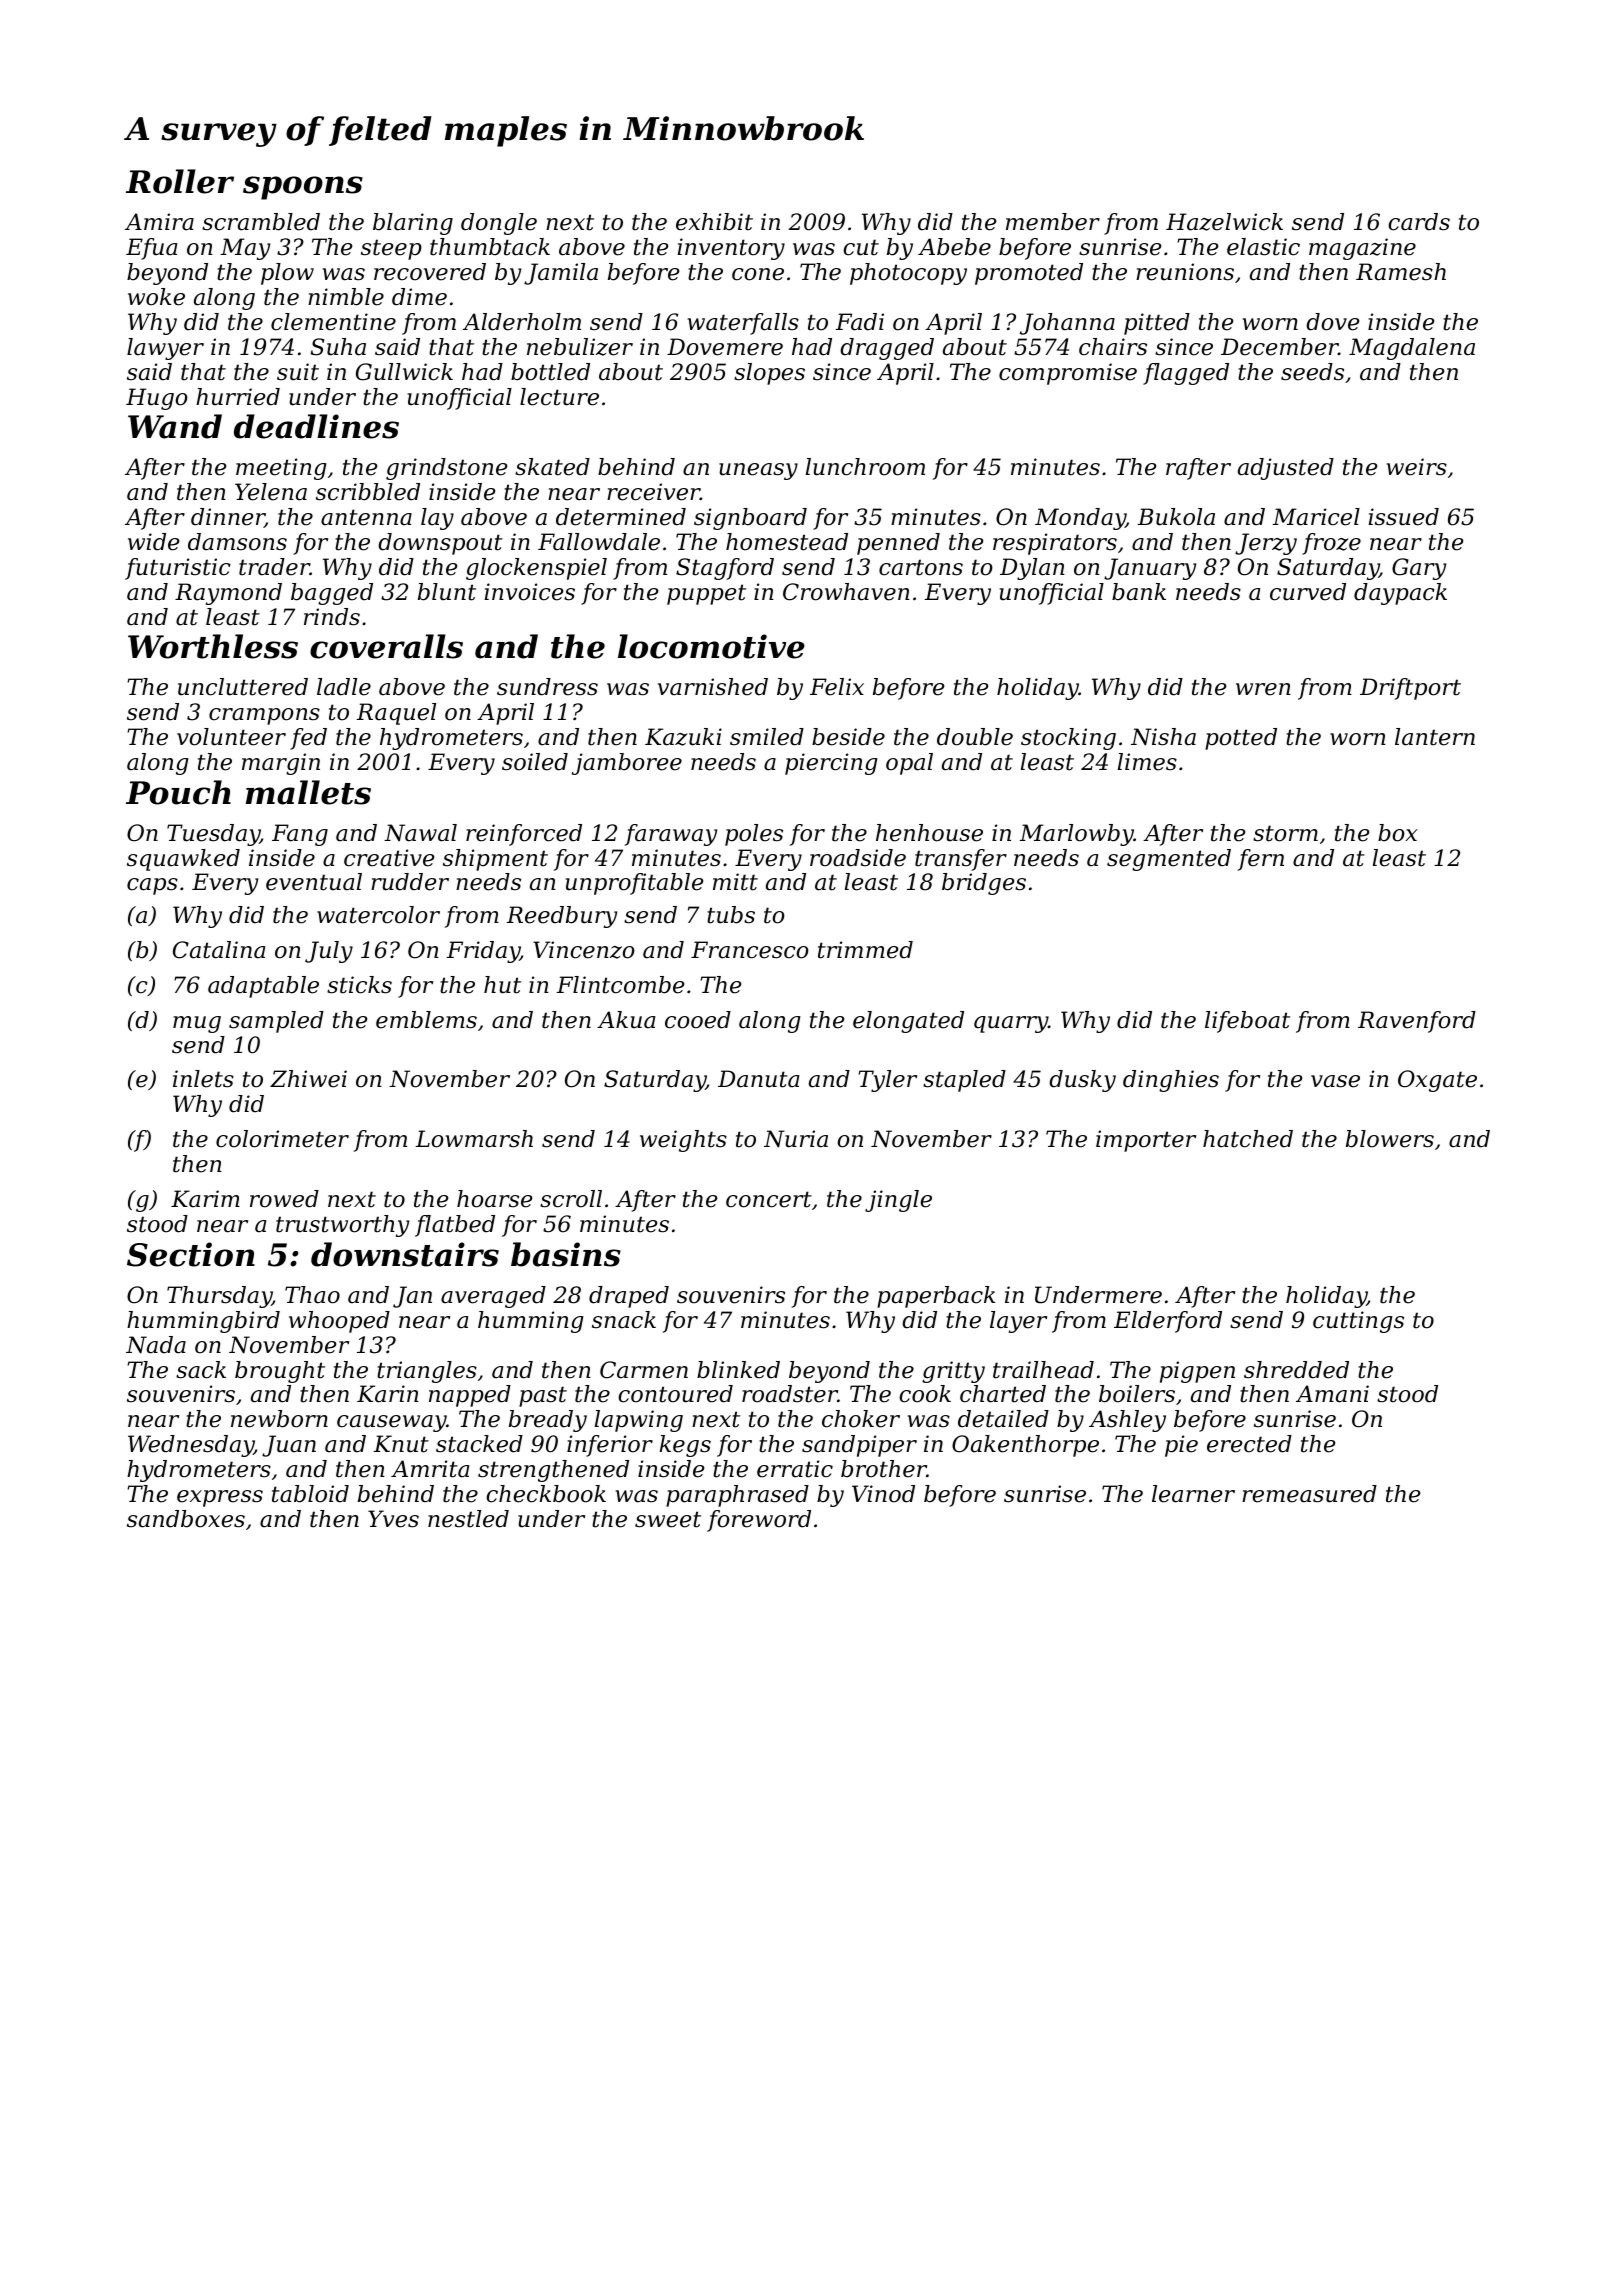 This screenshot has width=1620, height=2292. Describe the element at coordinates (837, 687) in the screenshot. I see `Felix` at that location.
